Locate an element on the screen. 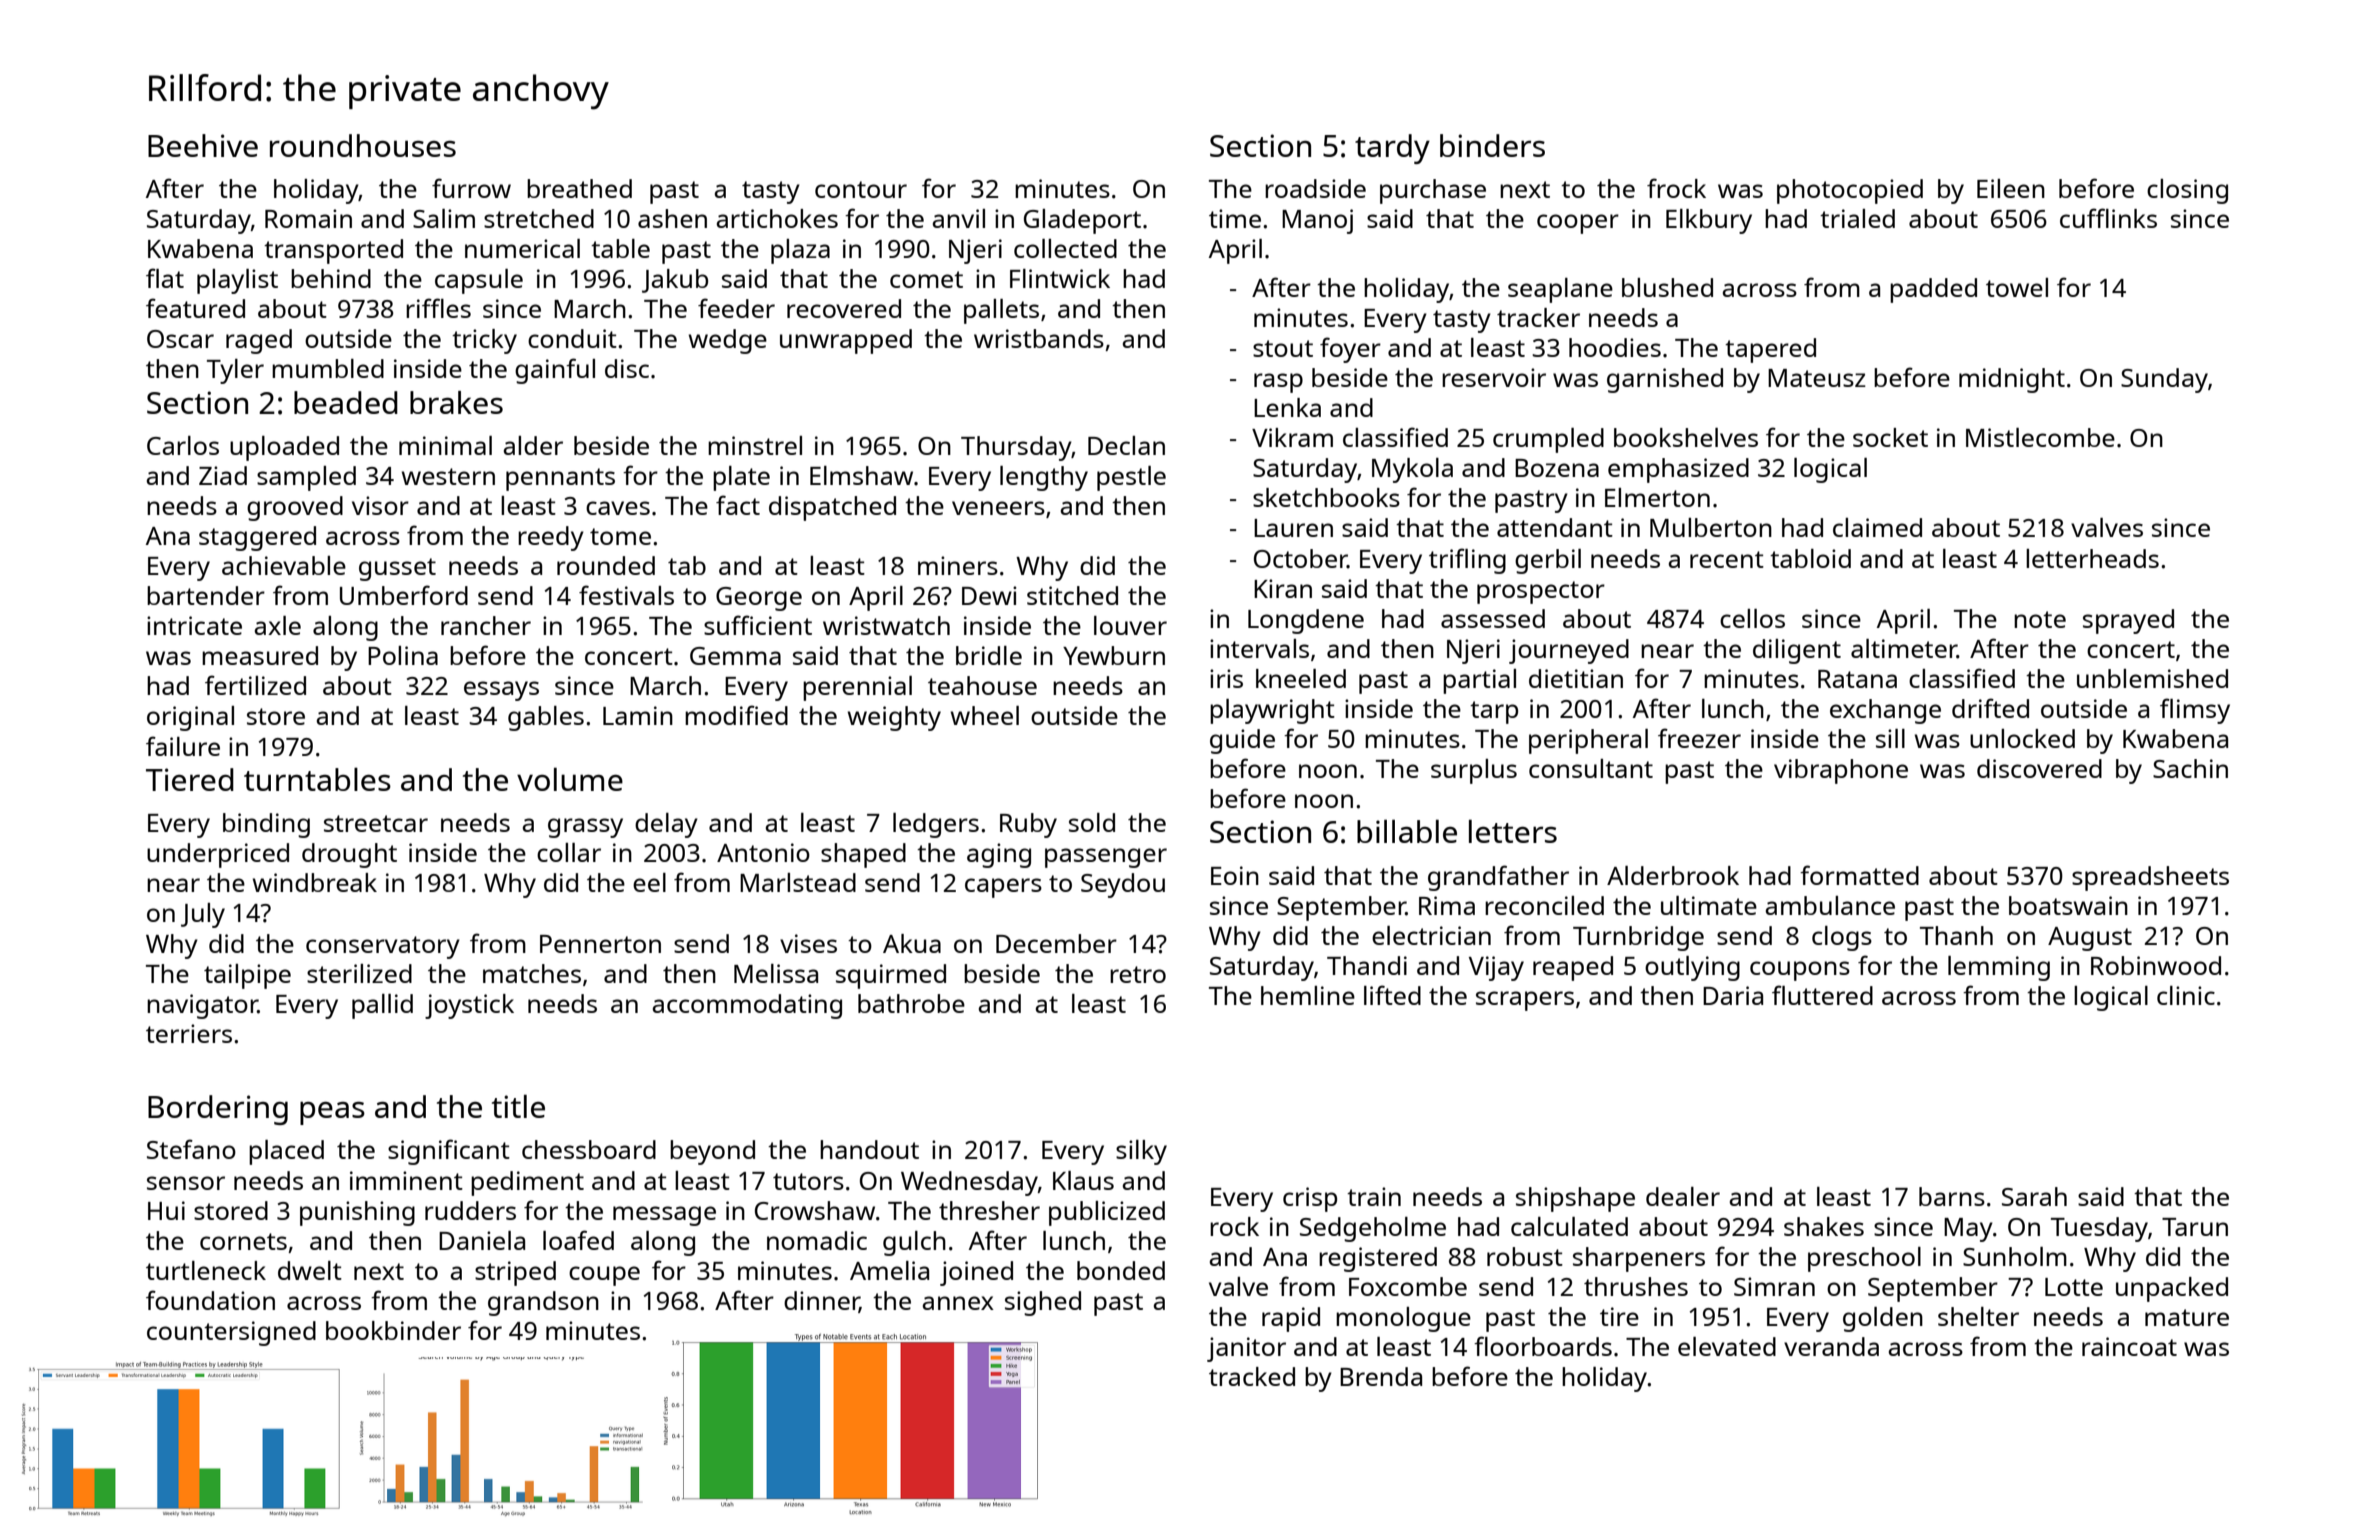 The height and width of the screenshot is (1538, 2376). Pennerton is located at coordinates (600, 944).
